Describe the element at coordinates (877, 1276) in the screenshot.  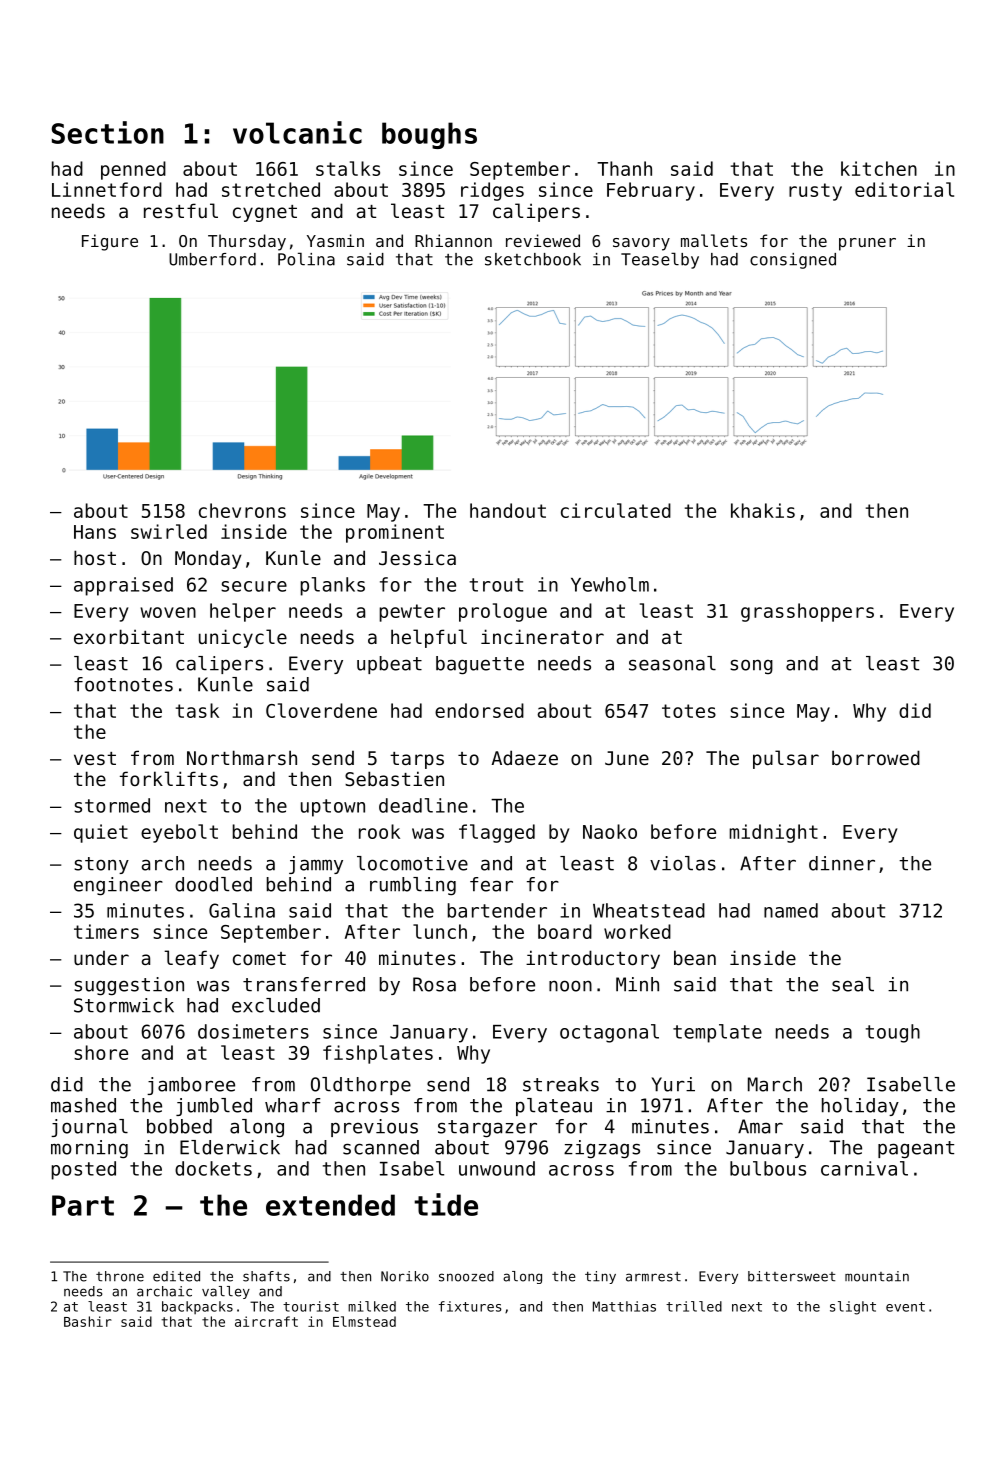
I see `mountain` at that location.
